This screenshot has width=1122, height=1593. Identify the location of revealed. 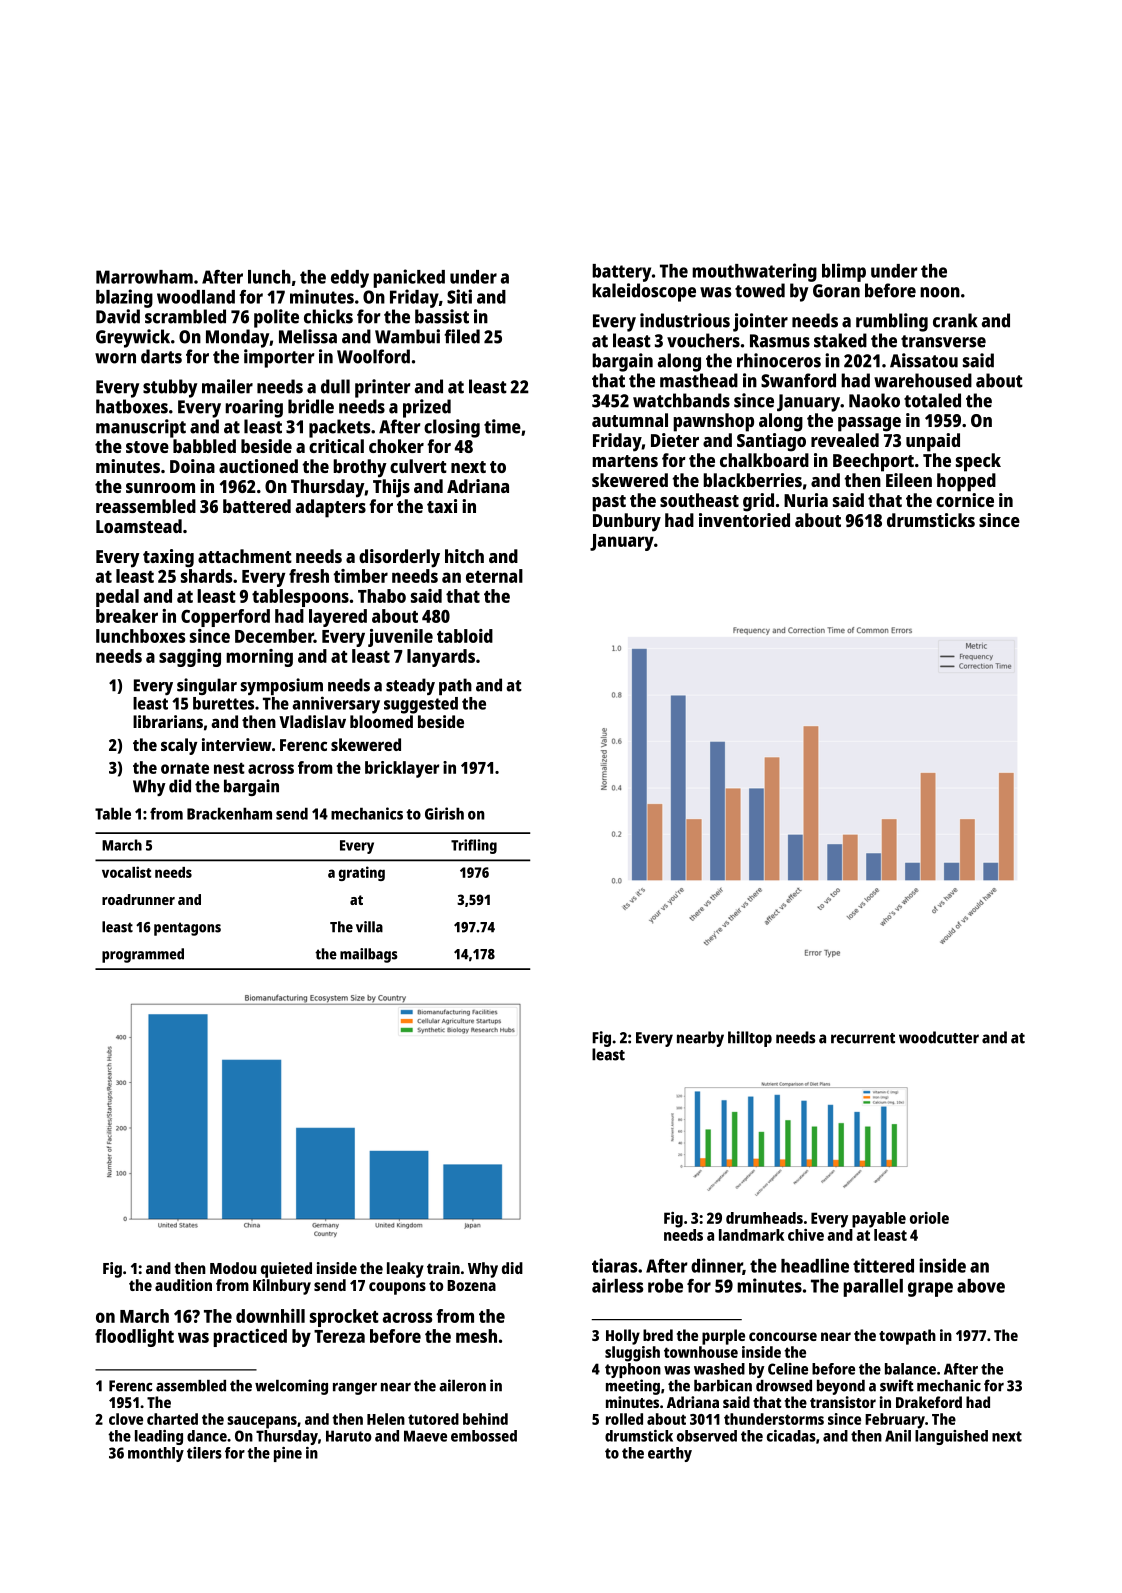
(845, 440).
